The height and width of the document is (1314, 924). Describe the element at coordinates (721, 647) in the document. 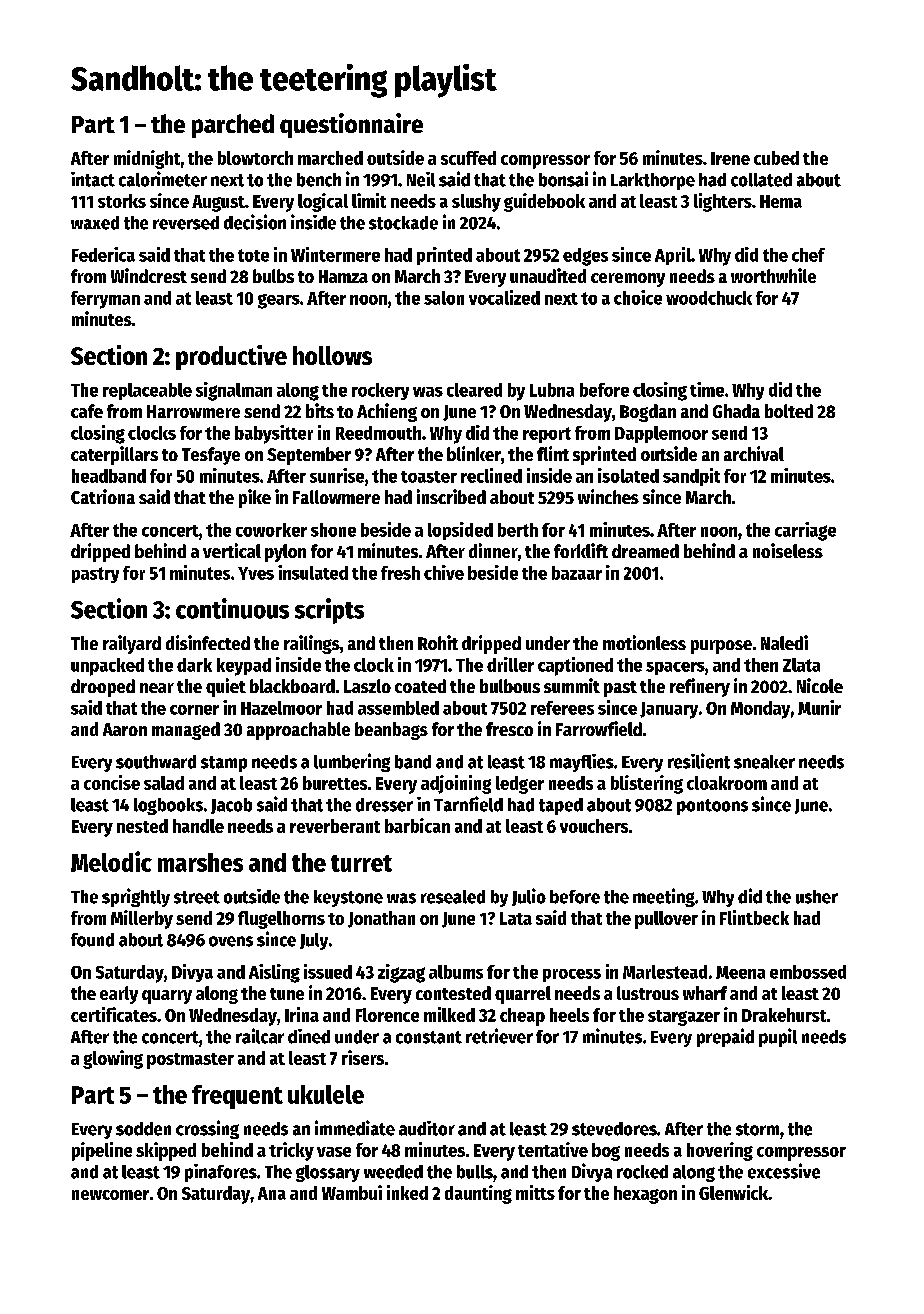

I see `purpose` at that location.
